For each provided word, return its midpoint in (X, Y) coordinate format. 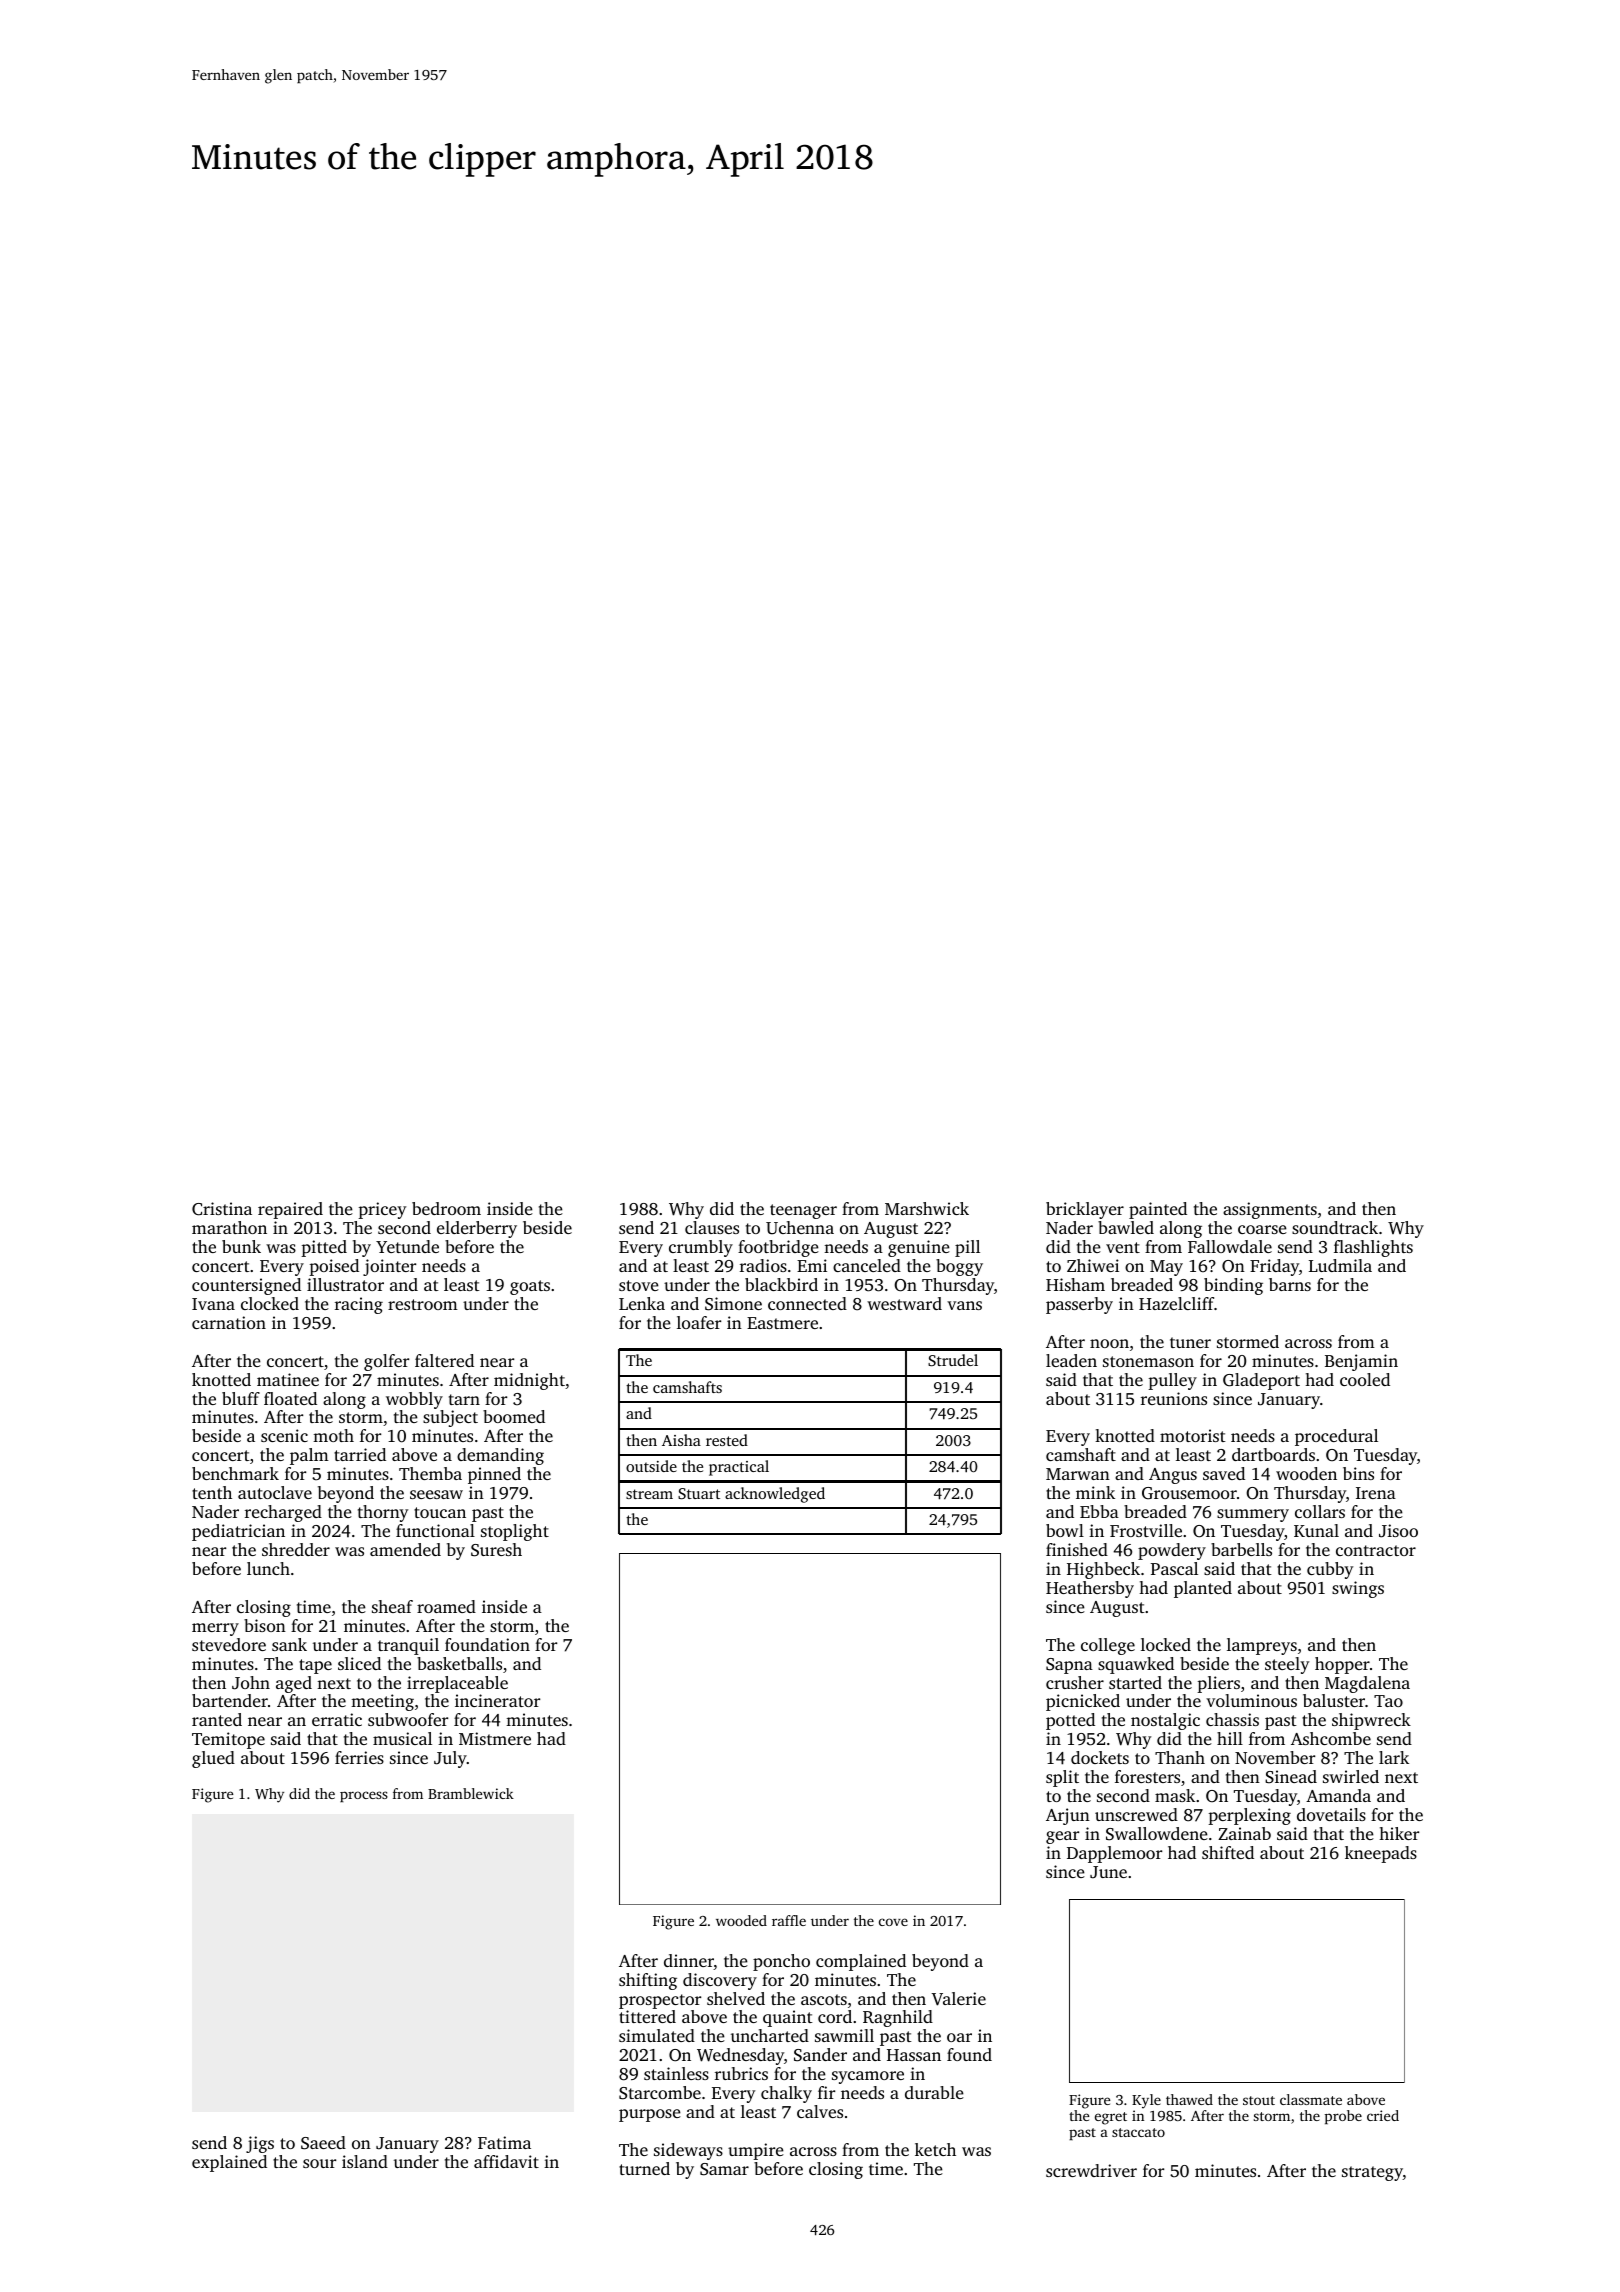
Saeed (323, 2143)
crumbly (701, 1248)
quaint (788, 2018)
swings (1358, 1589)
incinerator (497, 1700)
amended (405, 1549)
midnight (529, 1381)
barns (1290, 1284)
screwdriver (1091, 2170)
